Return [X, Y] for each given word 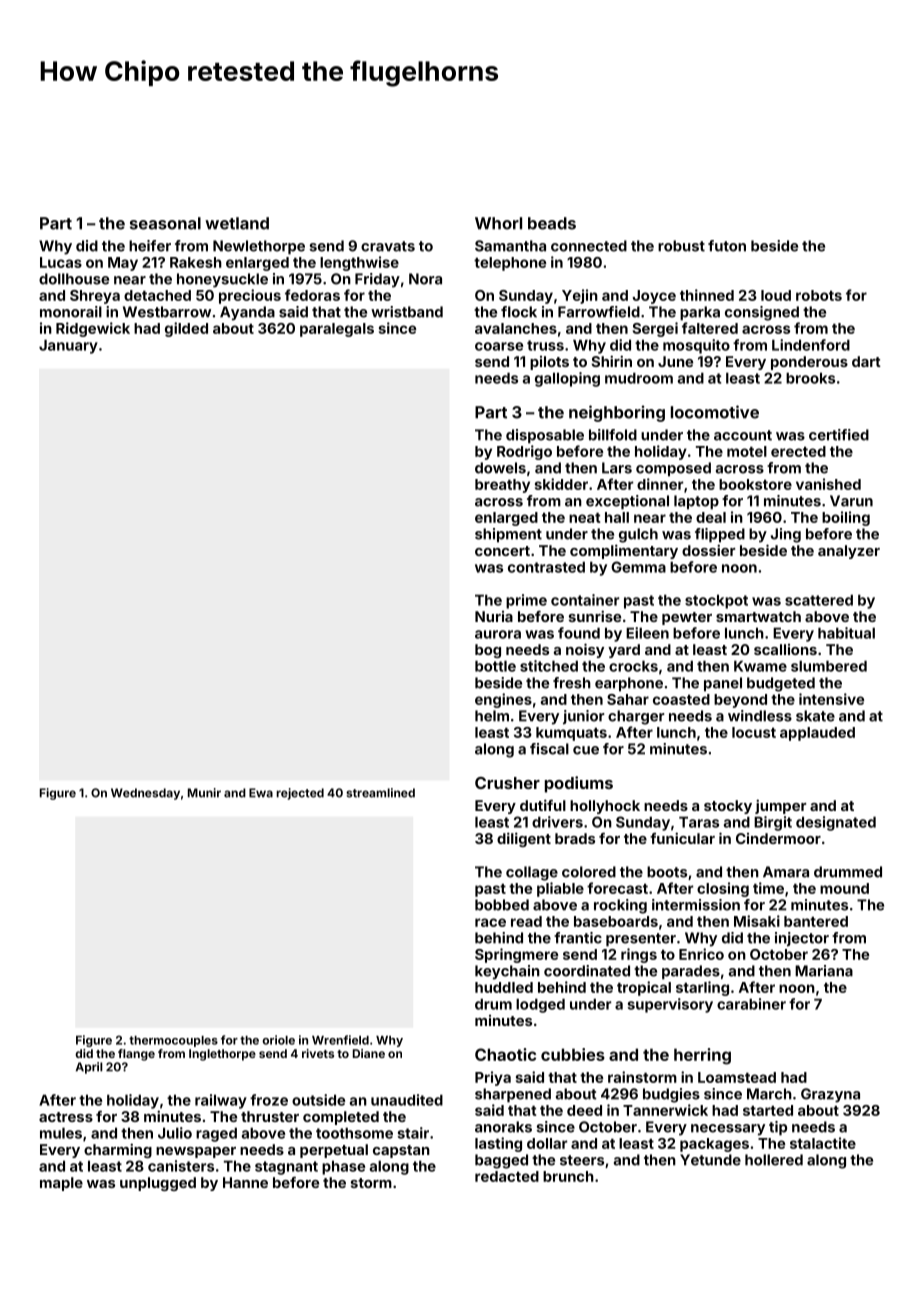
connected [589, 246]
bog [488, 651]
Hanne [245, 1182]
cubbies [573, 1054]
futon [727, 246]
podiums [579, 784]
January [68, 346]
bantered [816, 921]
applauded [817, 734]
